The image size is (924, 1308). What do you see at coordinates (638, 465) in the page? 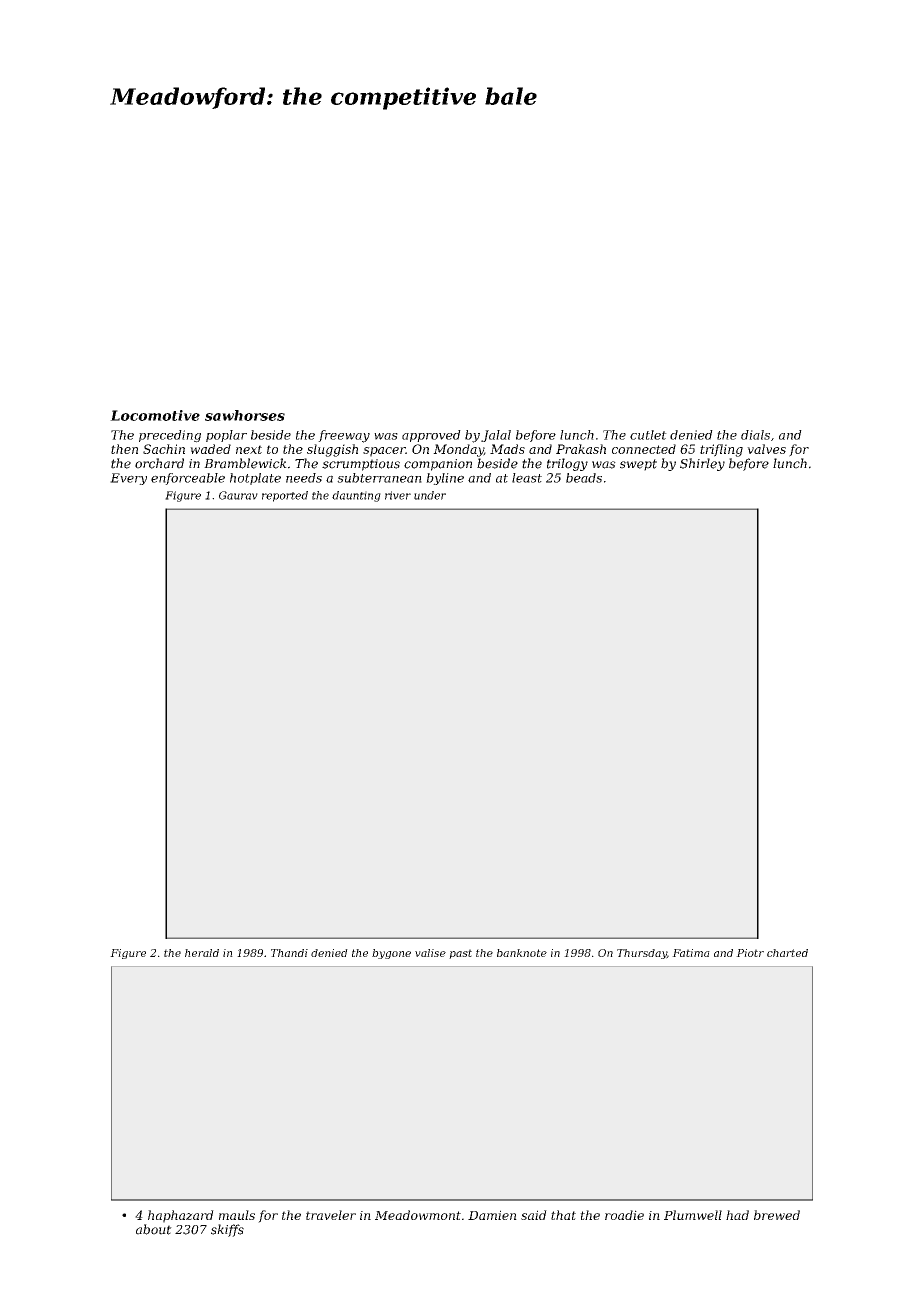
I see `swept` at bounding box center [638, 465].
